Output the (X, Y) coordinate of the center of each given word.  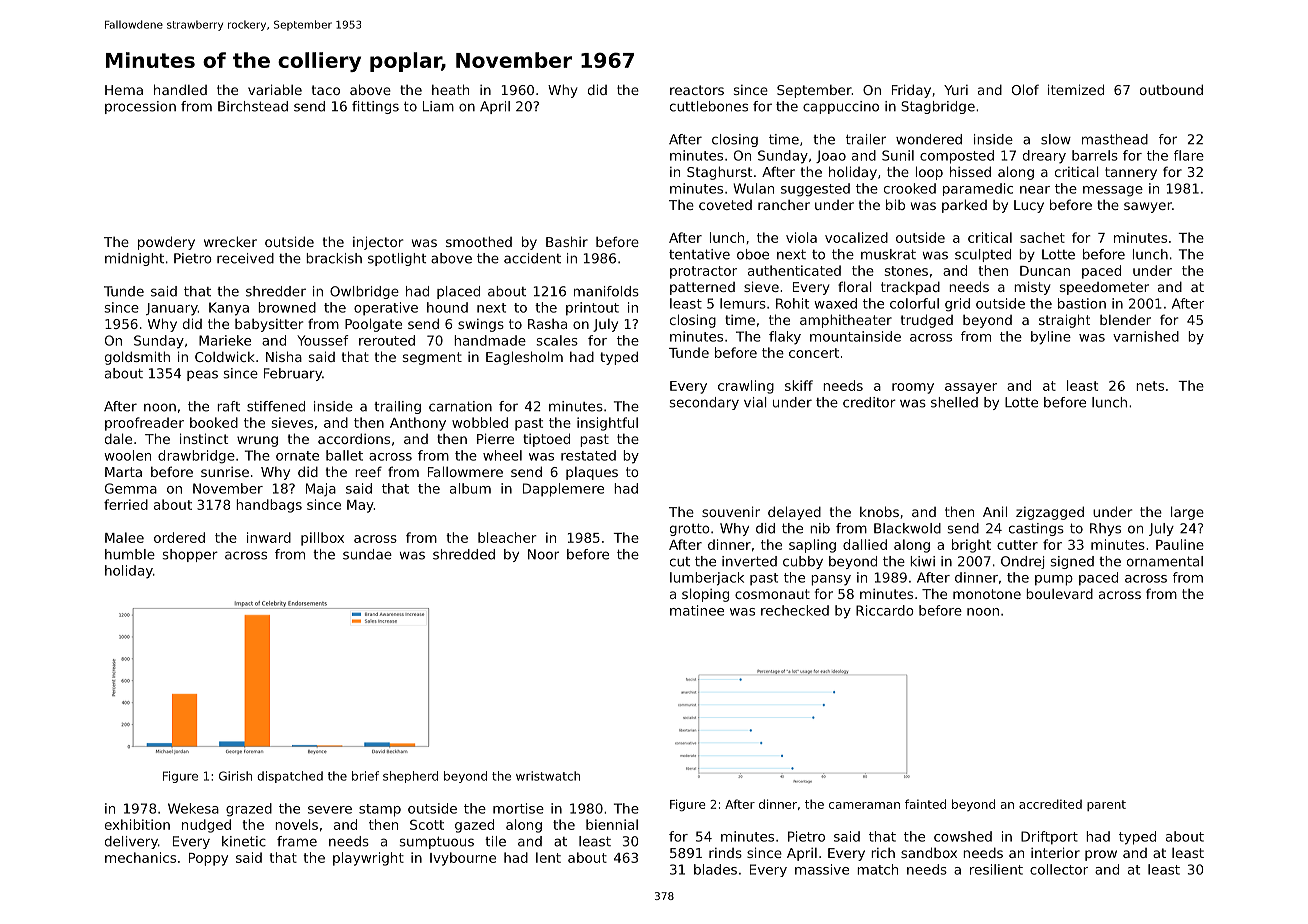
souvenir (731, 511)
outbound (1171, 89)
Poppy (208, 859)
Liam (438, 106)
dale (118, 438)
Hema (124, 90)
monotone (987, 594)
